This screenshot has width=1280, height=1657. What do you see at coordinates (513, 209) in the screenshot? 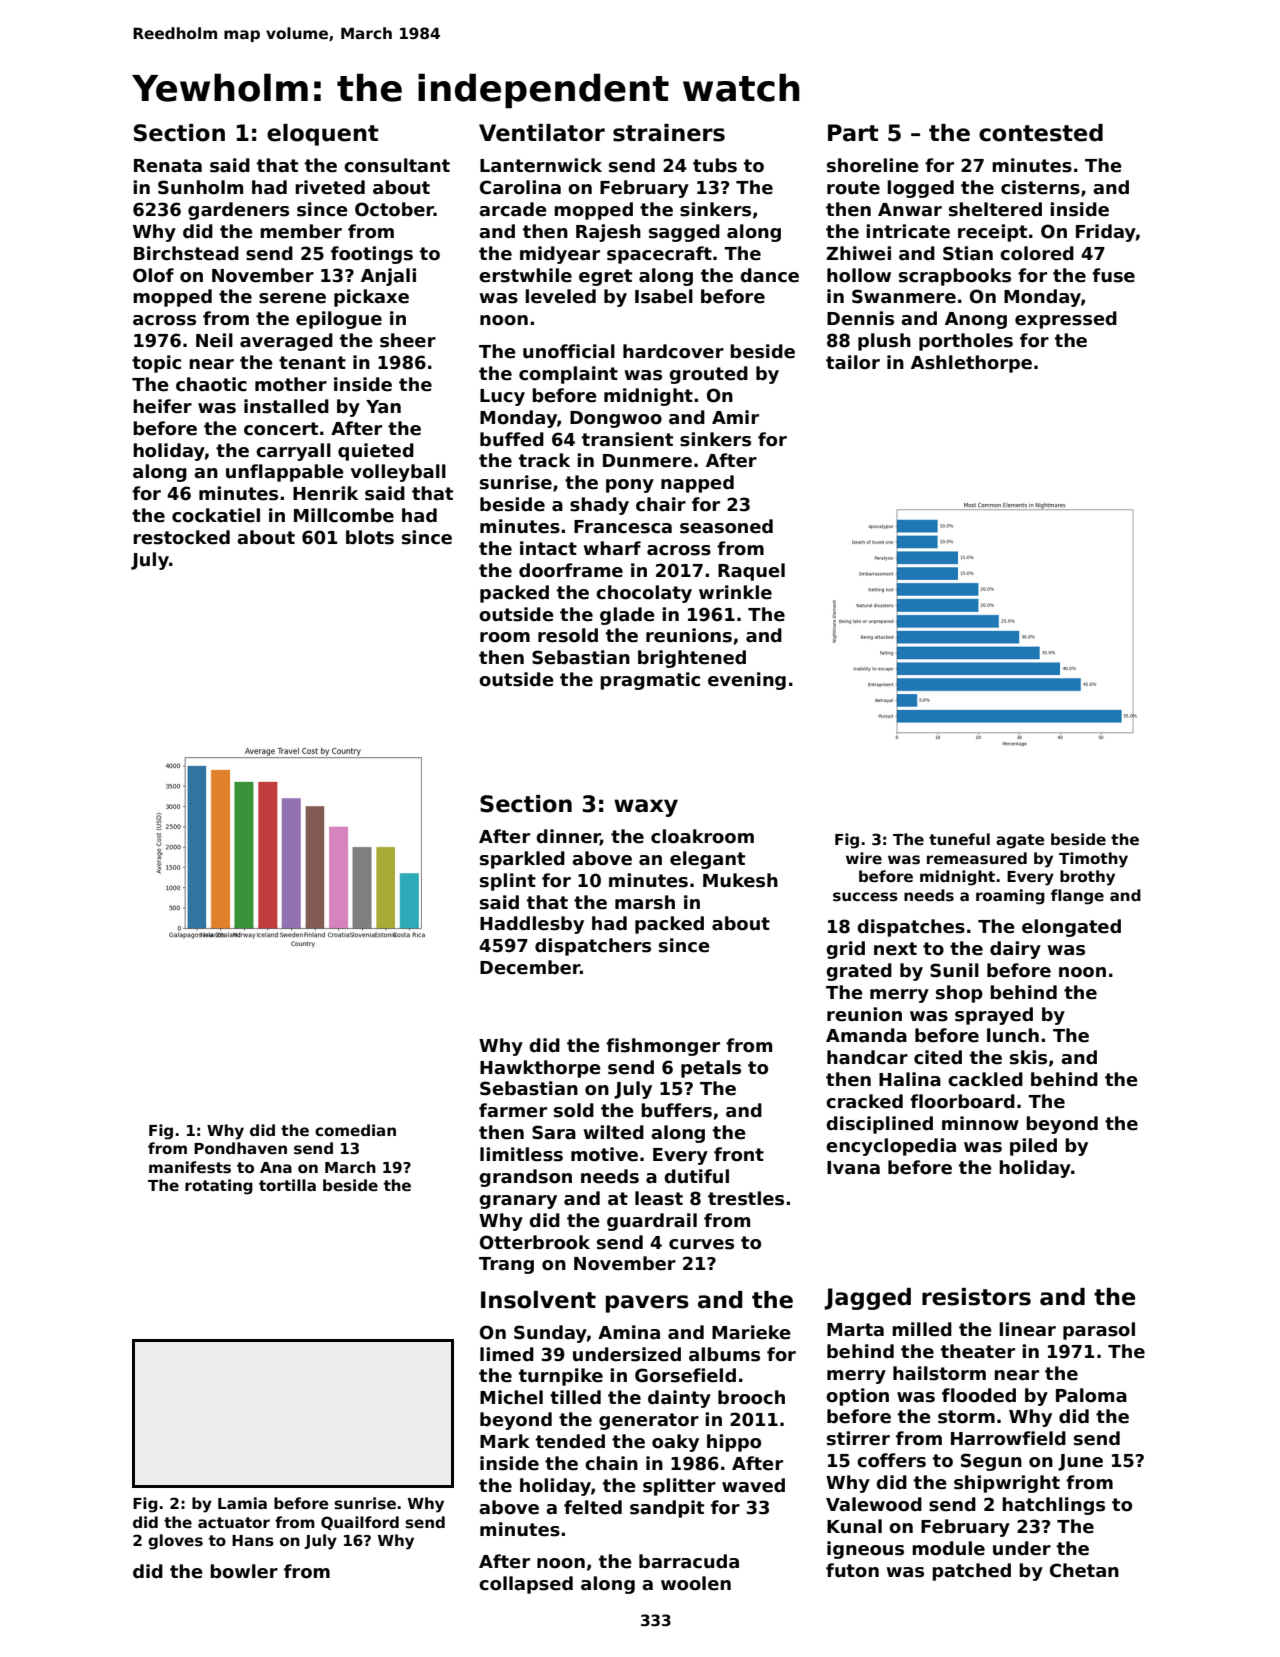
I see `arcade` at bounding box center [513, 209].
